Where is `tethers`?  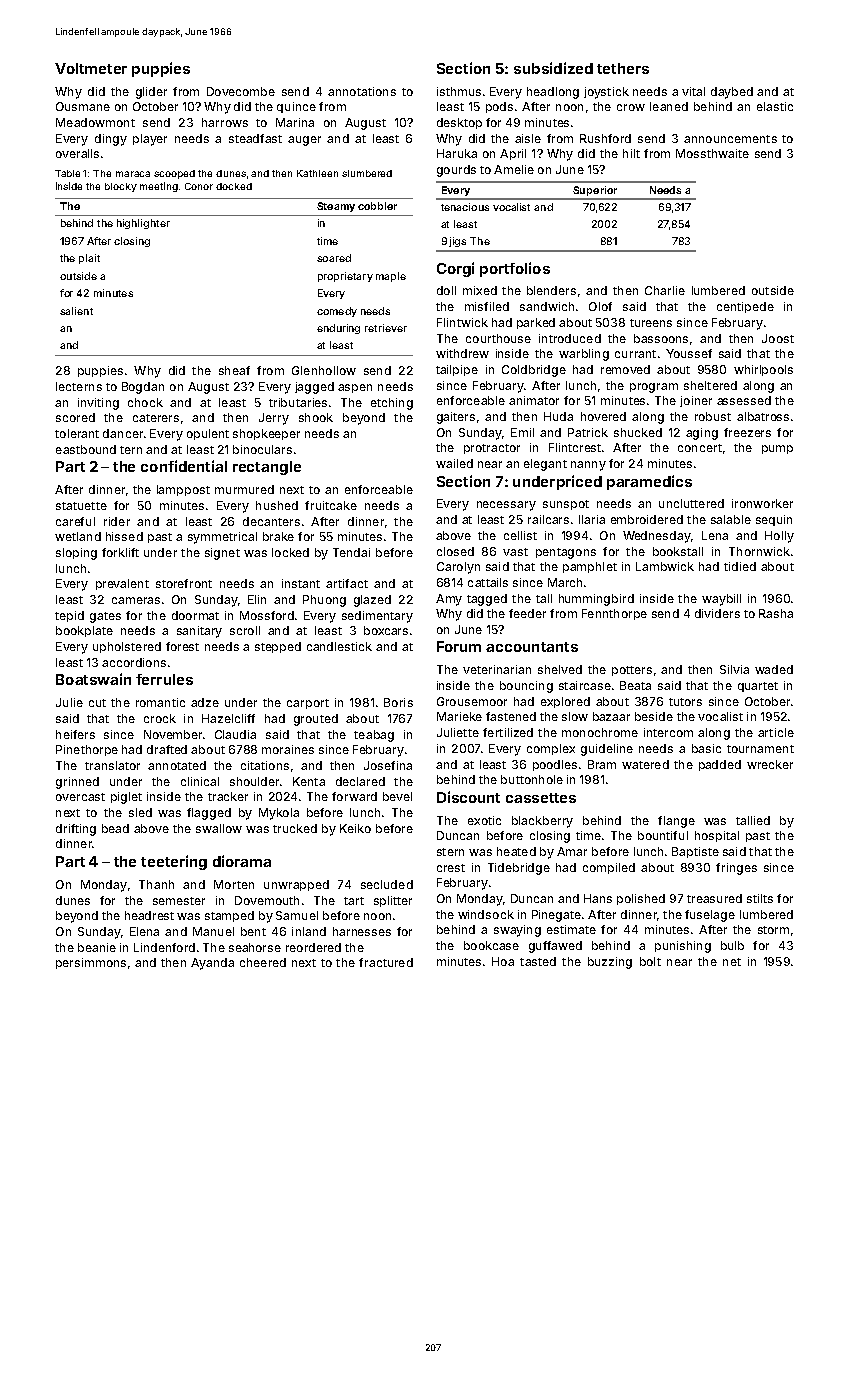 tethers is located at coordinates (623, 68).
